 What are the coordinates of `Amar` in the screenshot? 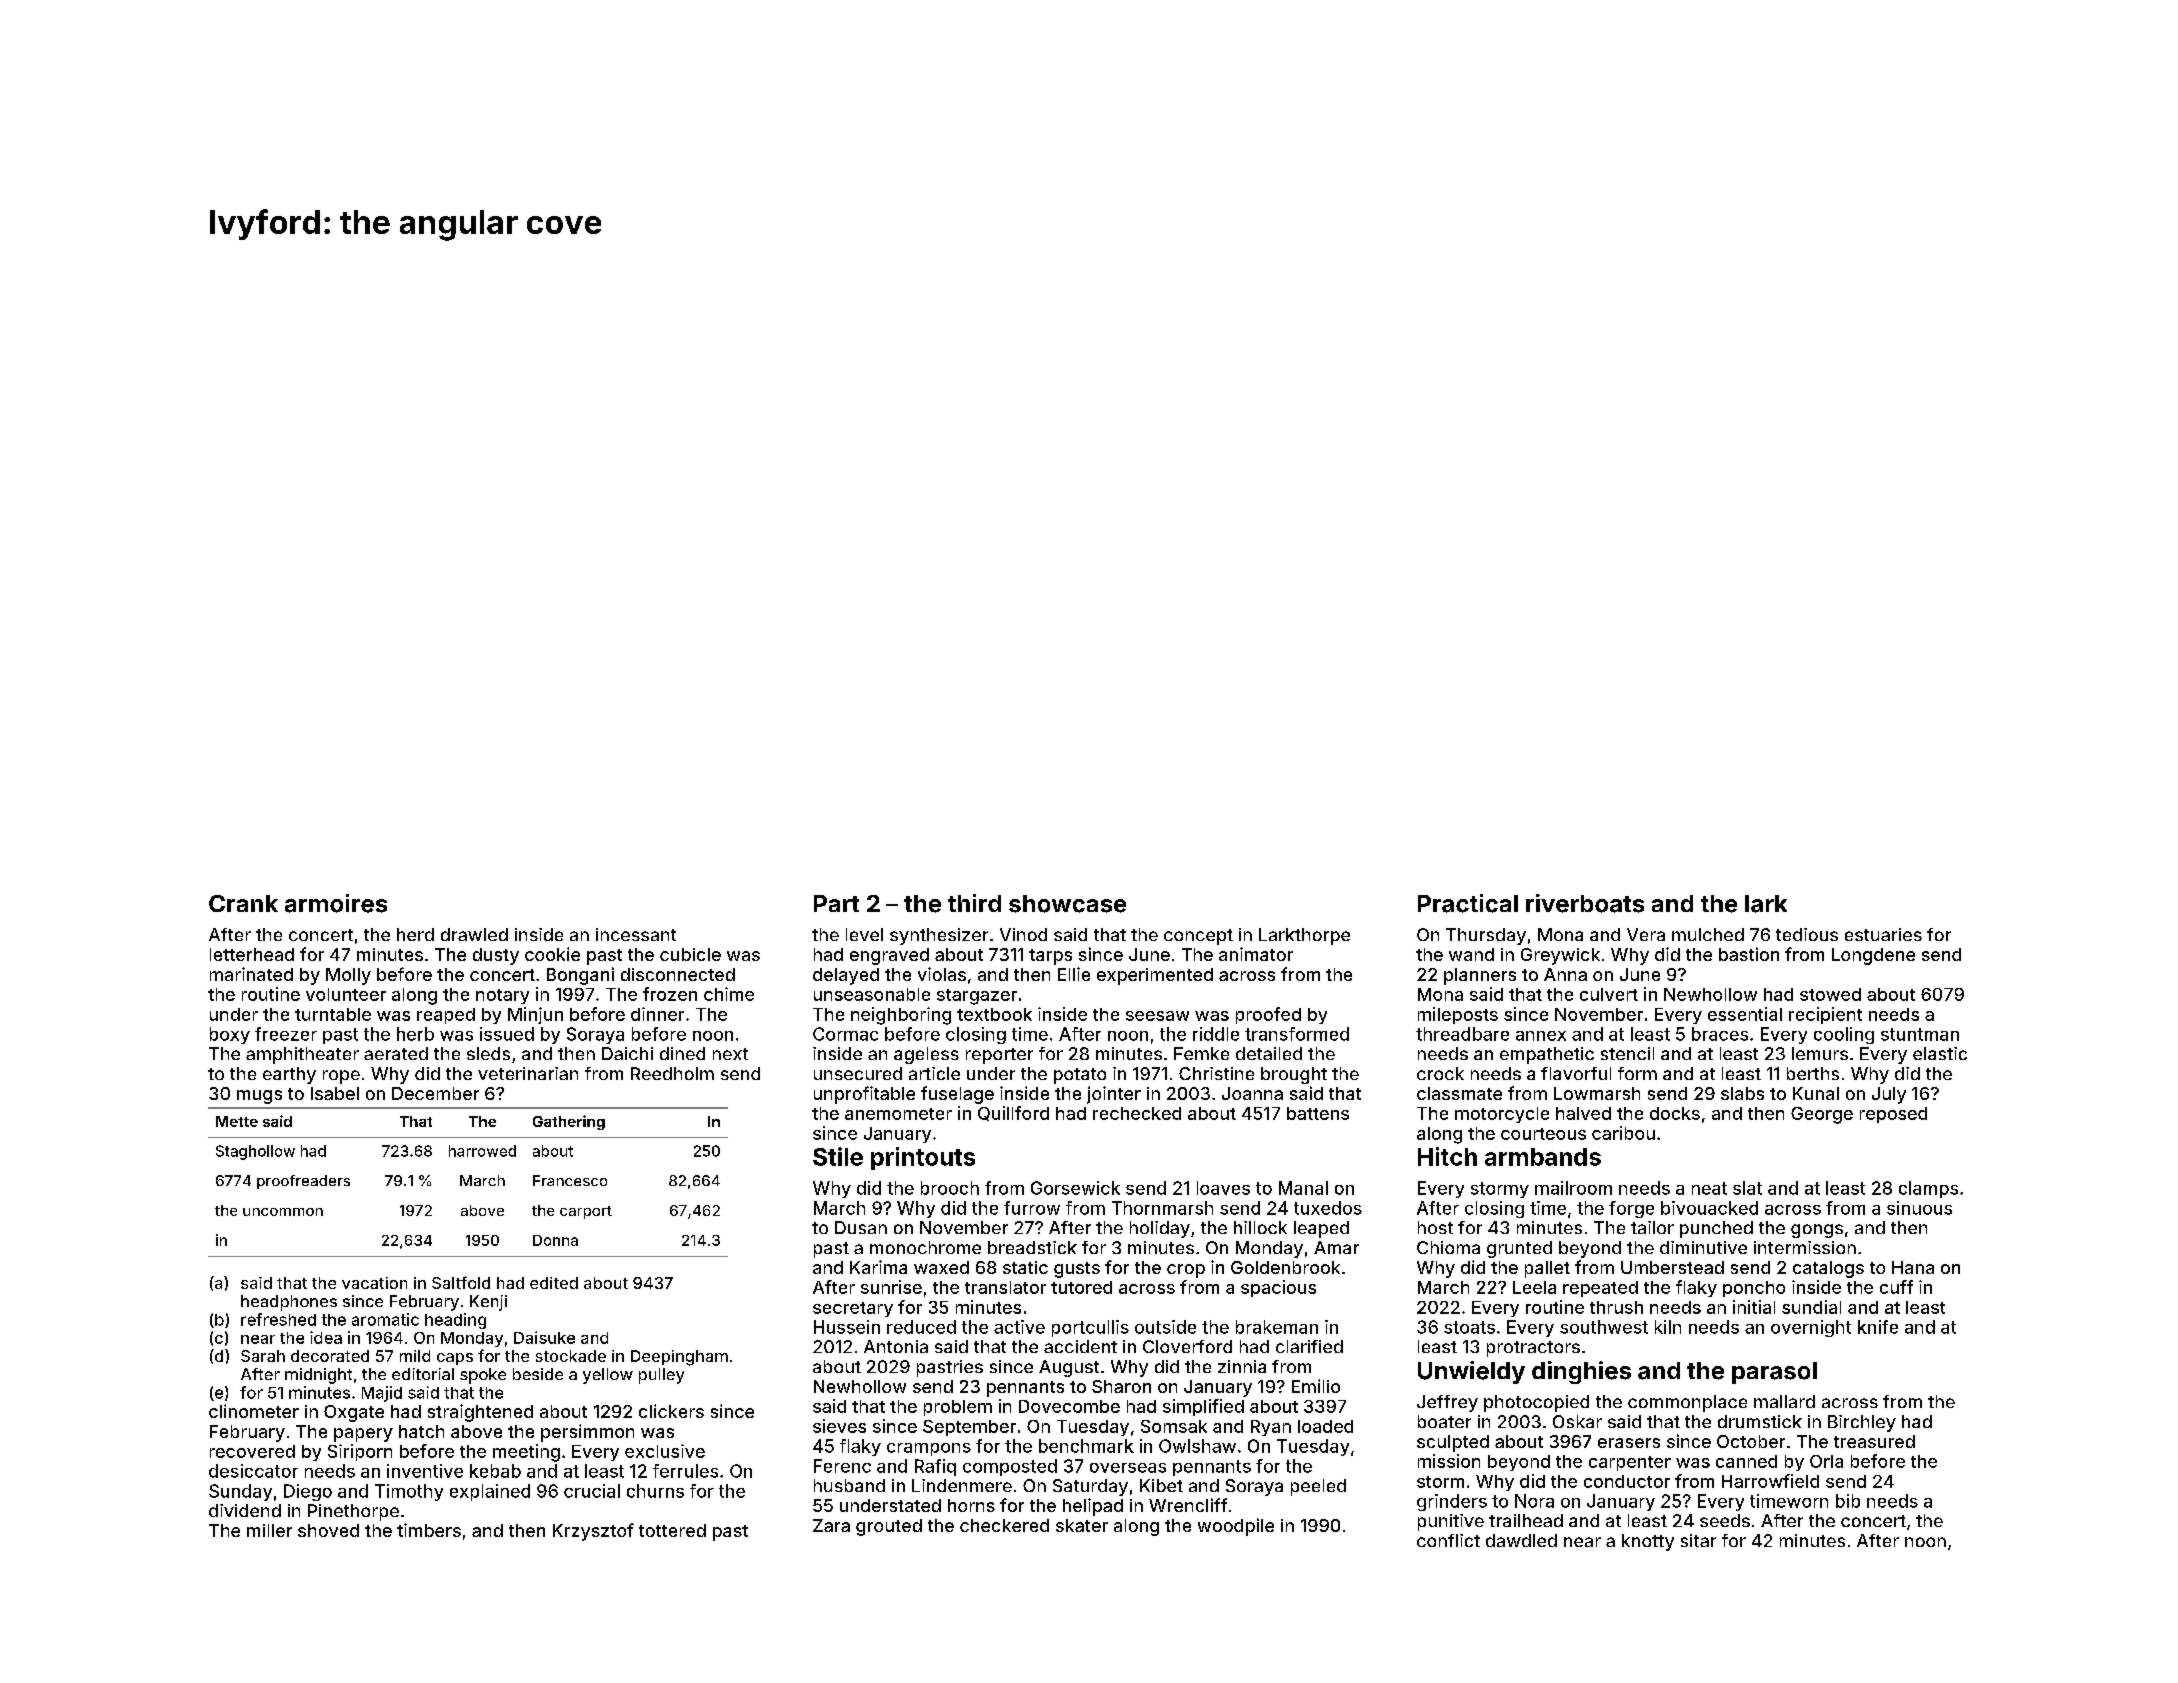 It's located at (1336, 1247).
